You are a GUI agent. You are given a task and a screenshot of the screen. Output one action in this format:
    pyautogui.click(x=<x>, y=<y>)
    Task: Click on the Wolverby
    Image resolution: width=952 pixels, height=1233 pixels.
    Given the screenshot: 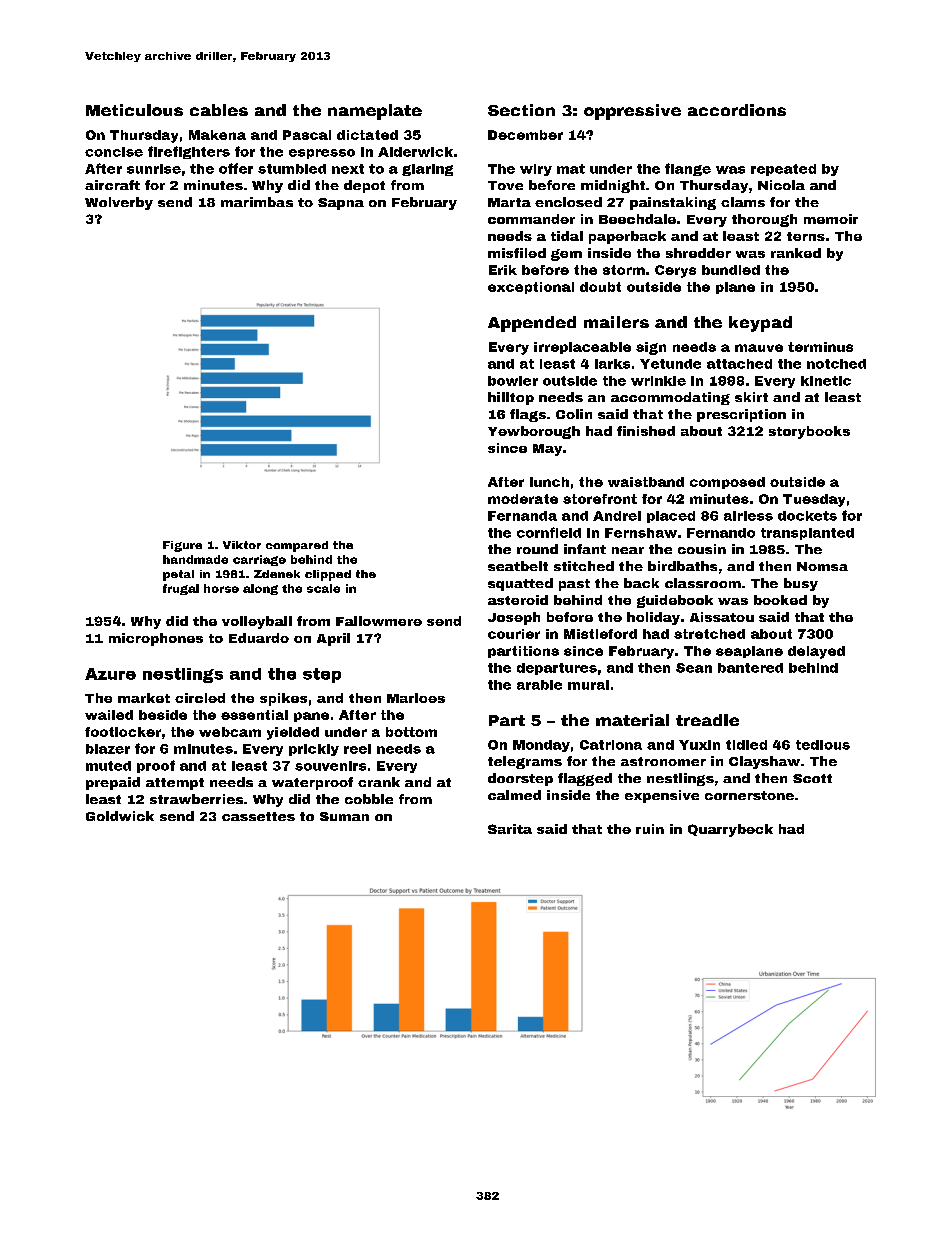 What is the action you would take?
    pyautogui.click(x=119, y=203)
